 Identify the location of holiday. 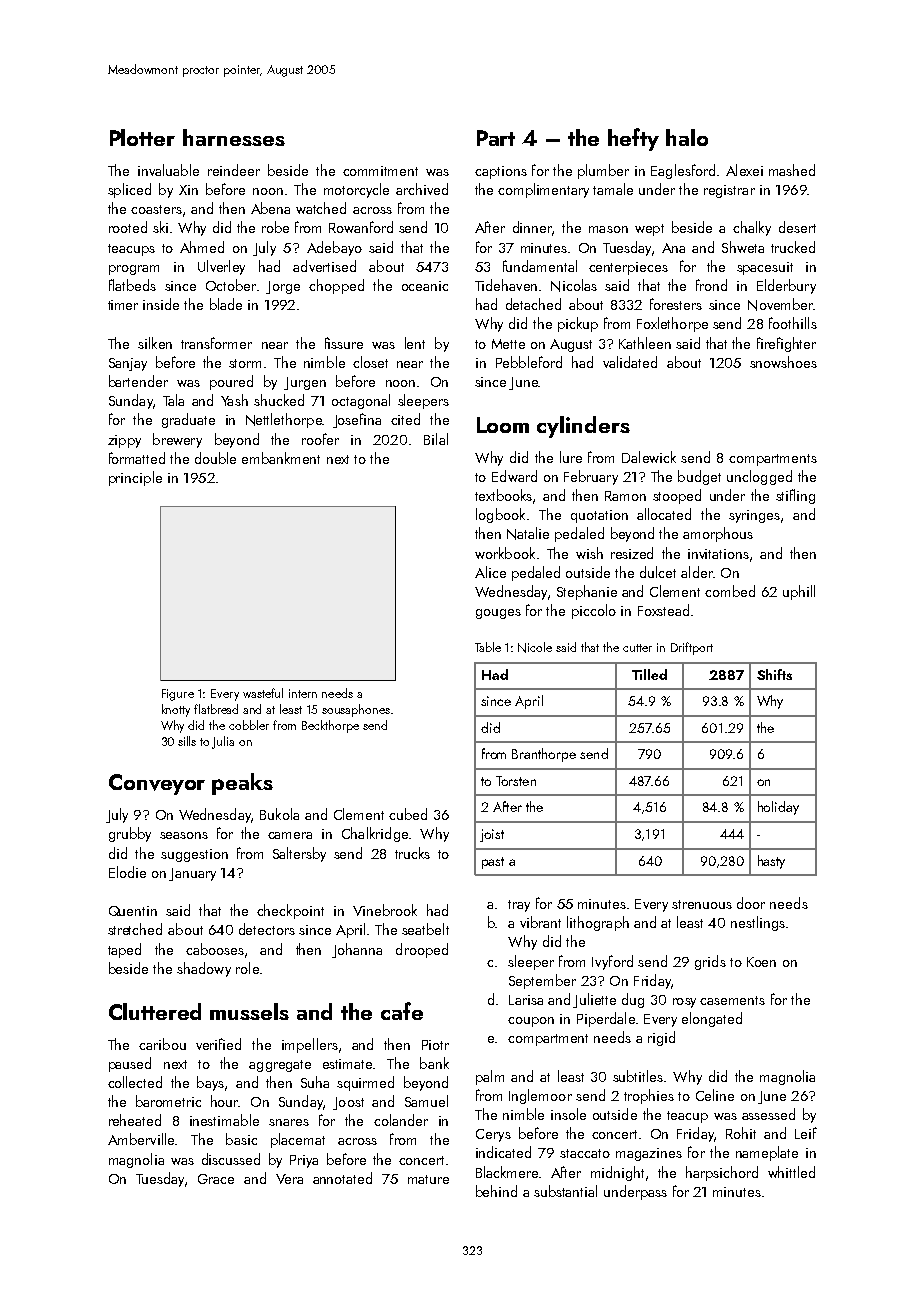
(778, 808).
